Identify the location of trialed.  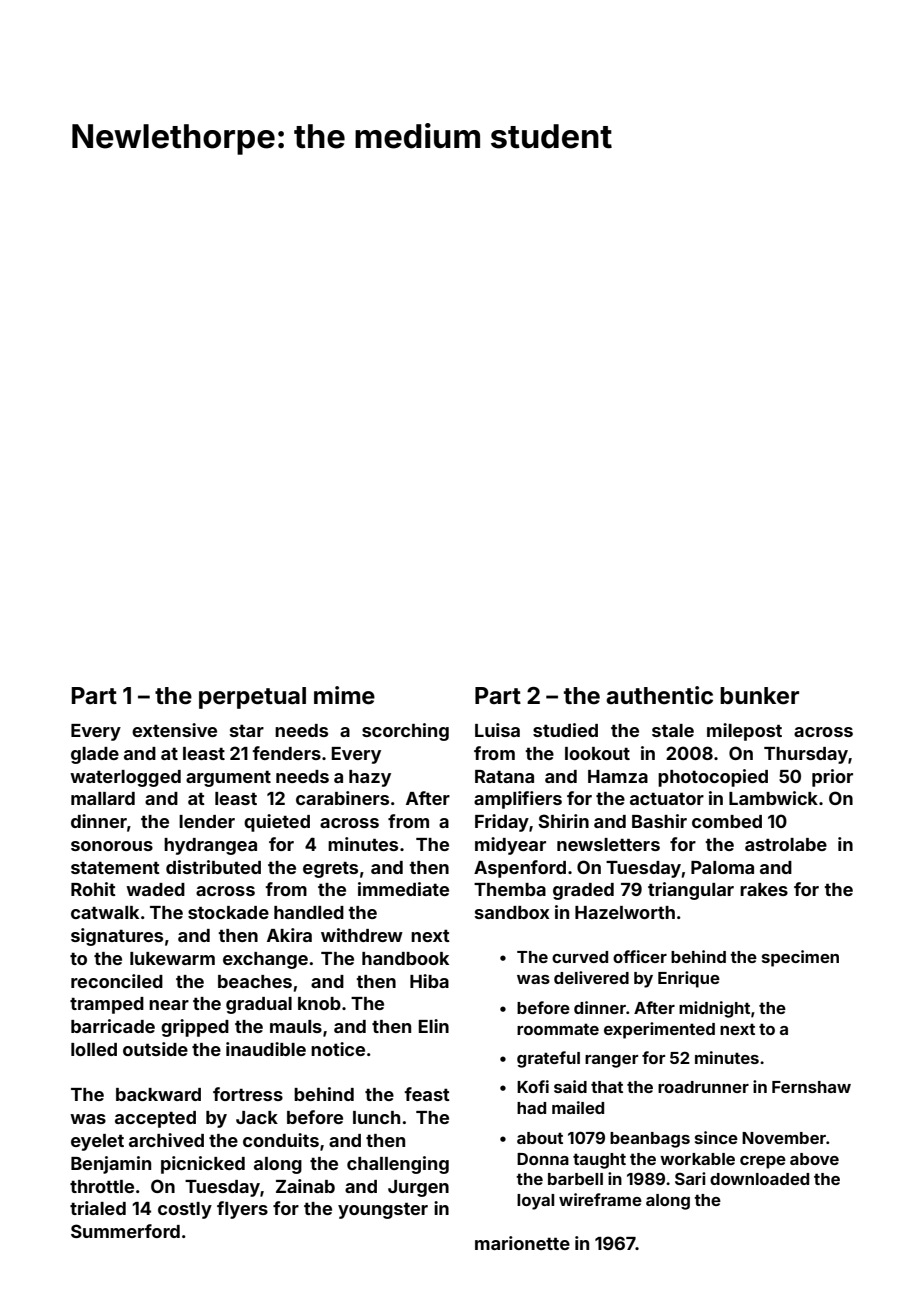
(98, 1208).
